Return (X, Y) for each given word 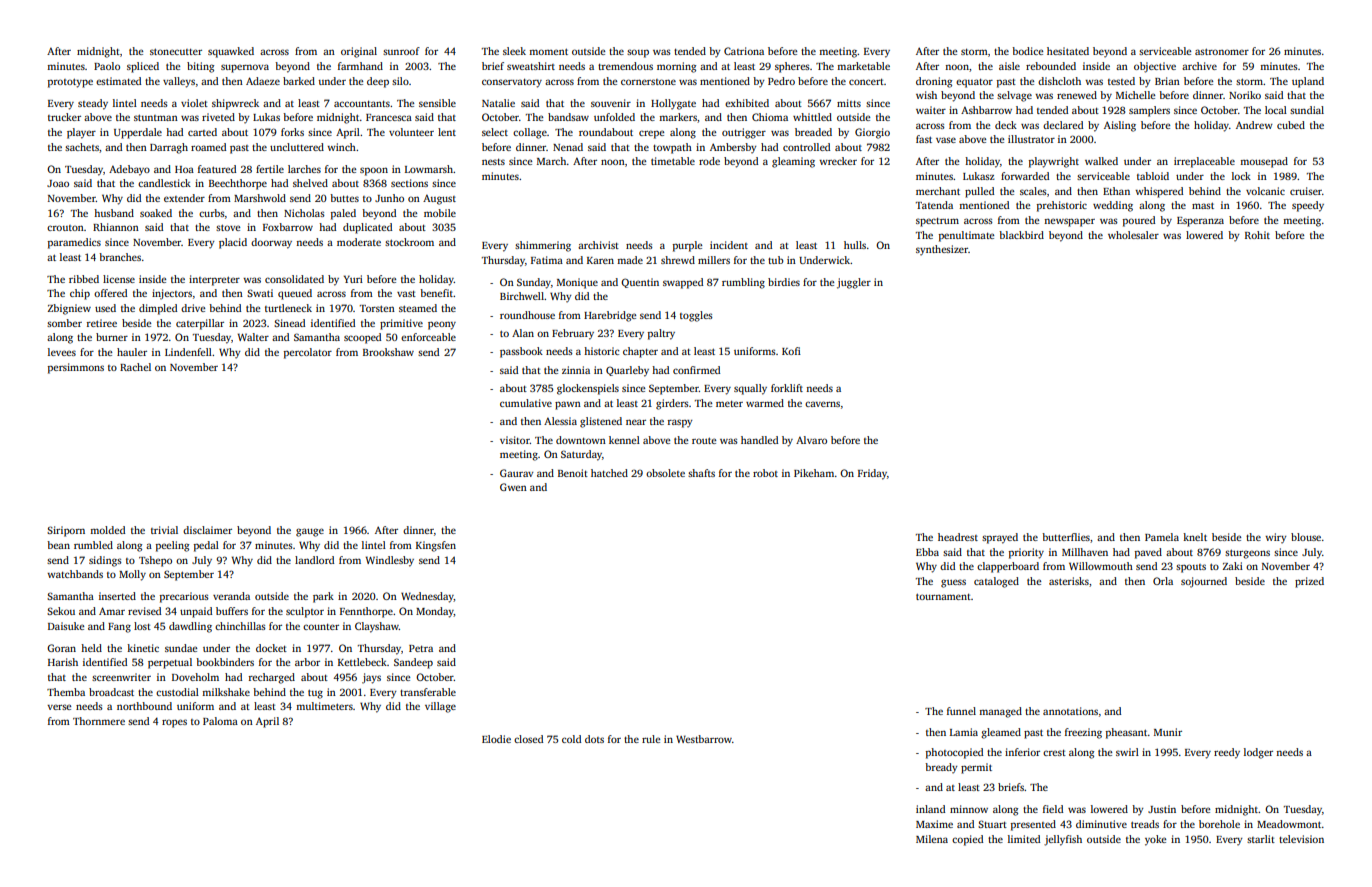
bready (941, 768)
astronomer (1222, 52)
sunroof (401, 51)
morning (676, 67)
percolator (308, 353)
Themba (66, 692)
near (636, 422)
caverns (822, 404)
